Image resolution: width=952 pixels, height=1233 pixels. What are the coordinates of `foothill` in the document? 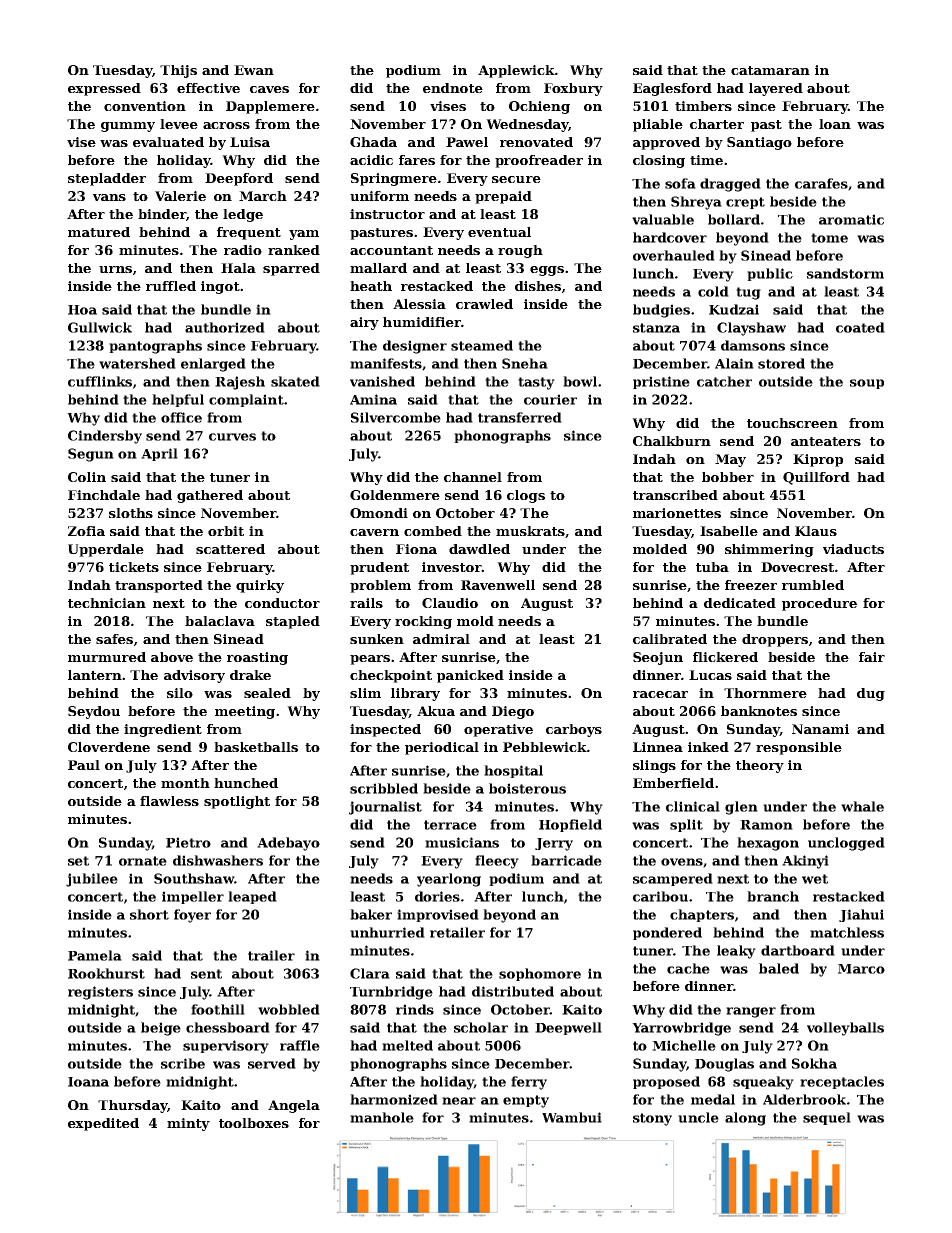 It's located at (218, 1009).
